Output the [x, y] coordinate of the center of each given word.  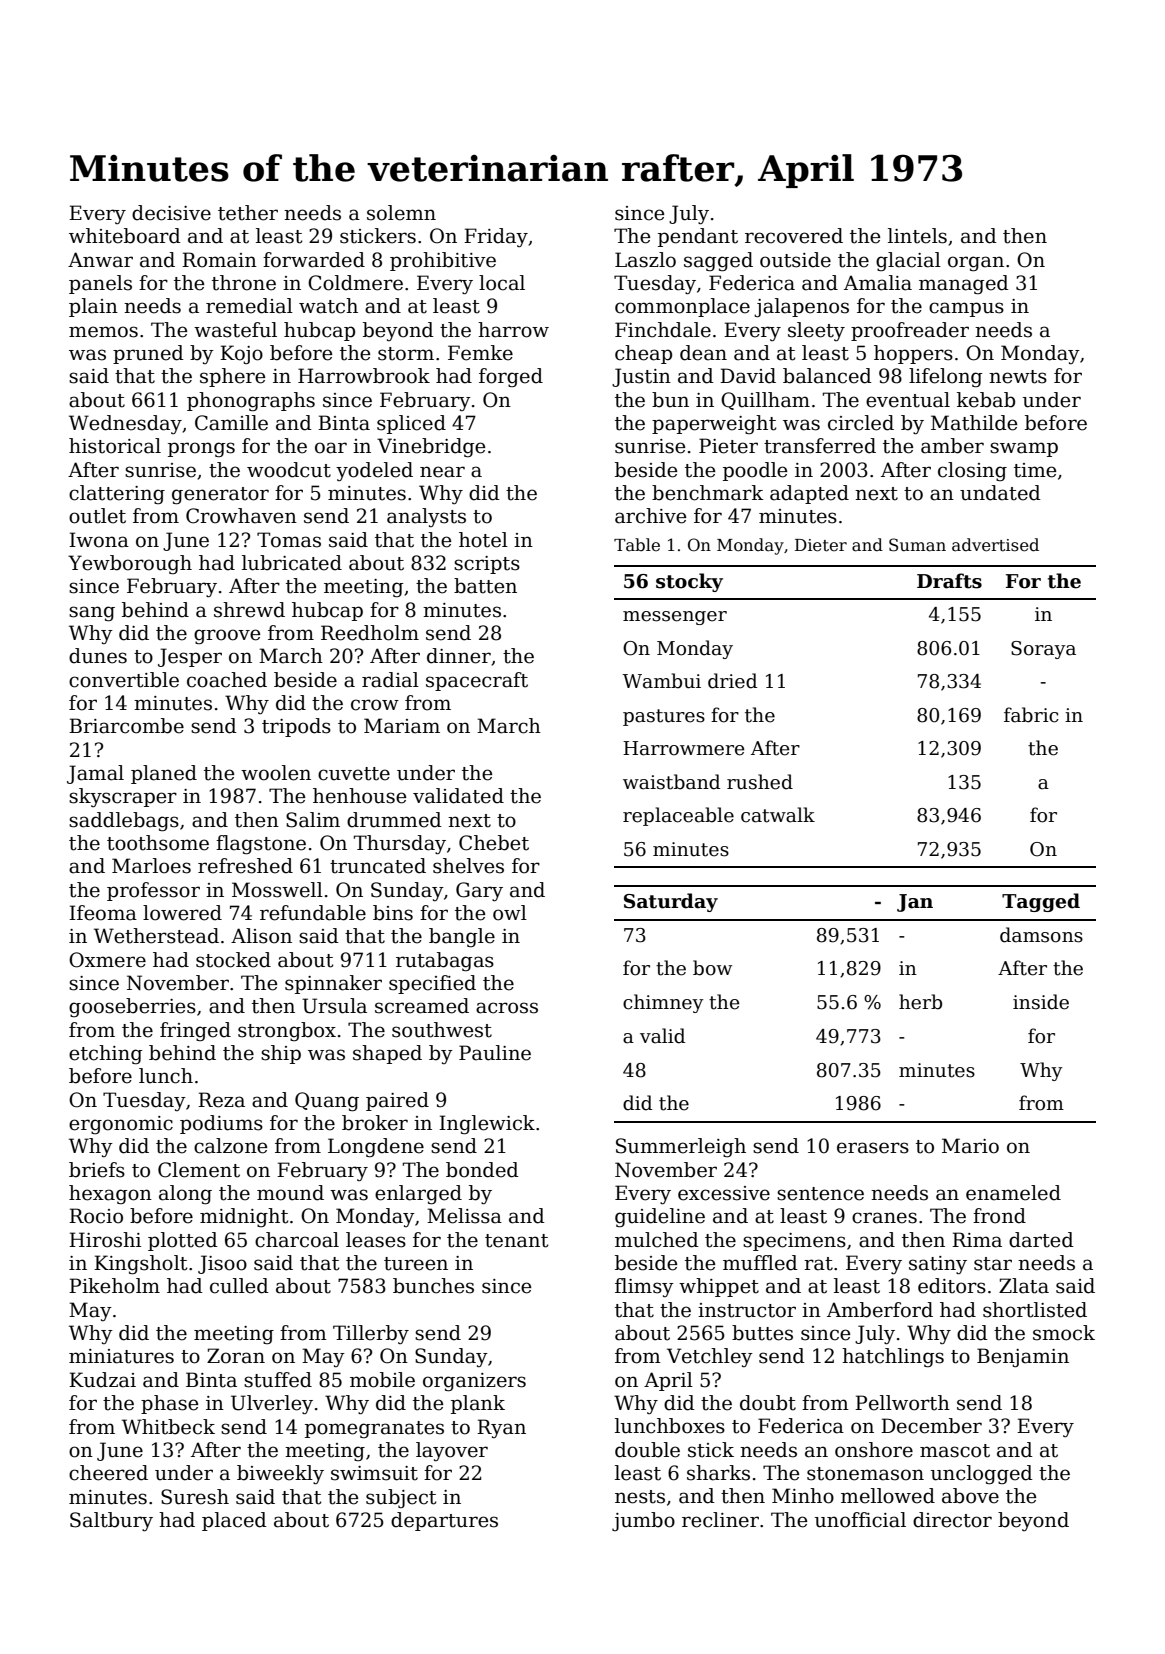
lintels [917, 236]
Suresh [195, 1497]
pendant [698, 237]
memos [103, 332]
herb [920, 1002]
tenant [517, 1241]
